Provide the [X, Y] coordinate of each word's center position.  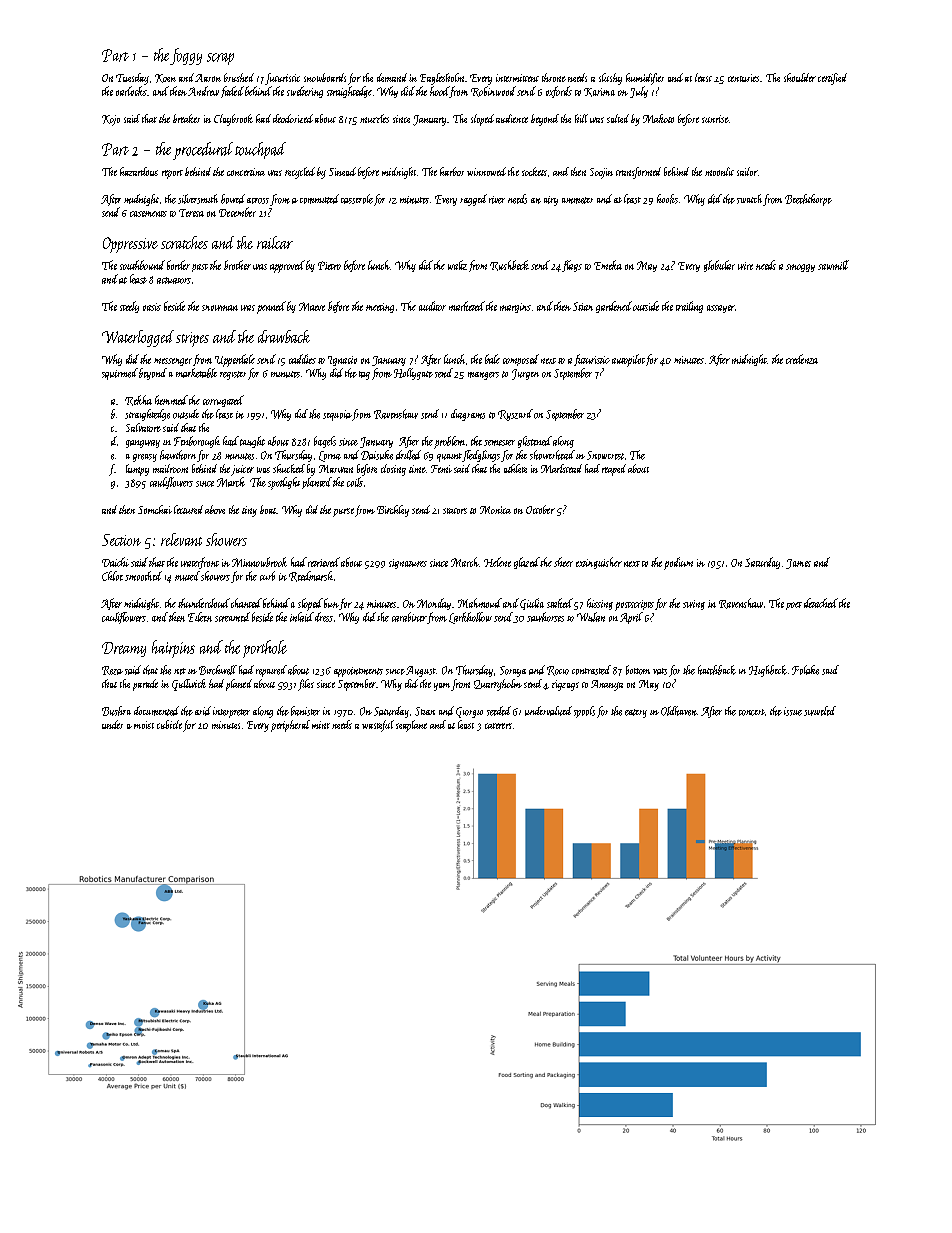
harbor [452, 171]
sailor [747, 171]
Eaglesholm [442, 79]
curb [267, 576]
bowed [233, 199]
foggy [186, 56]
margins [515, 308]
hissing [600, 604]
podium [678, 563]
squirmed [120, 374]
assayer [721, 309]
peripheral [290, 726]
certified [832, 79]
